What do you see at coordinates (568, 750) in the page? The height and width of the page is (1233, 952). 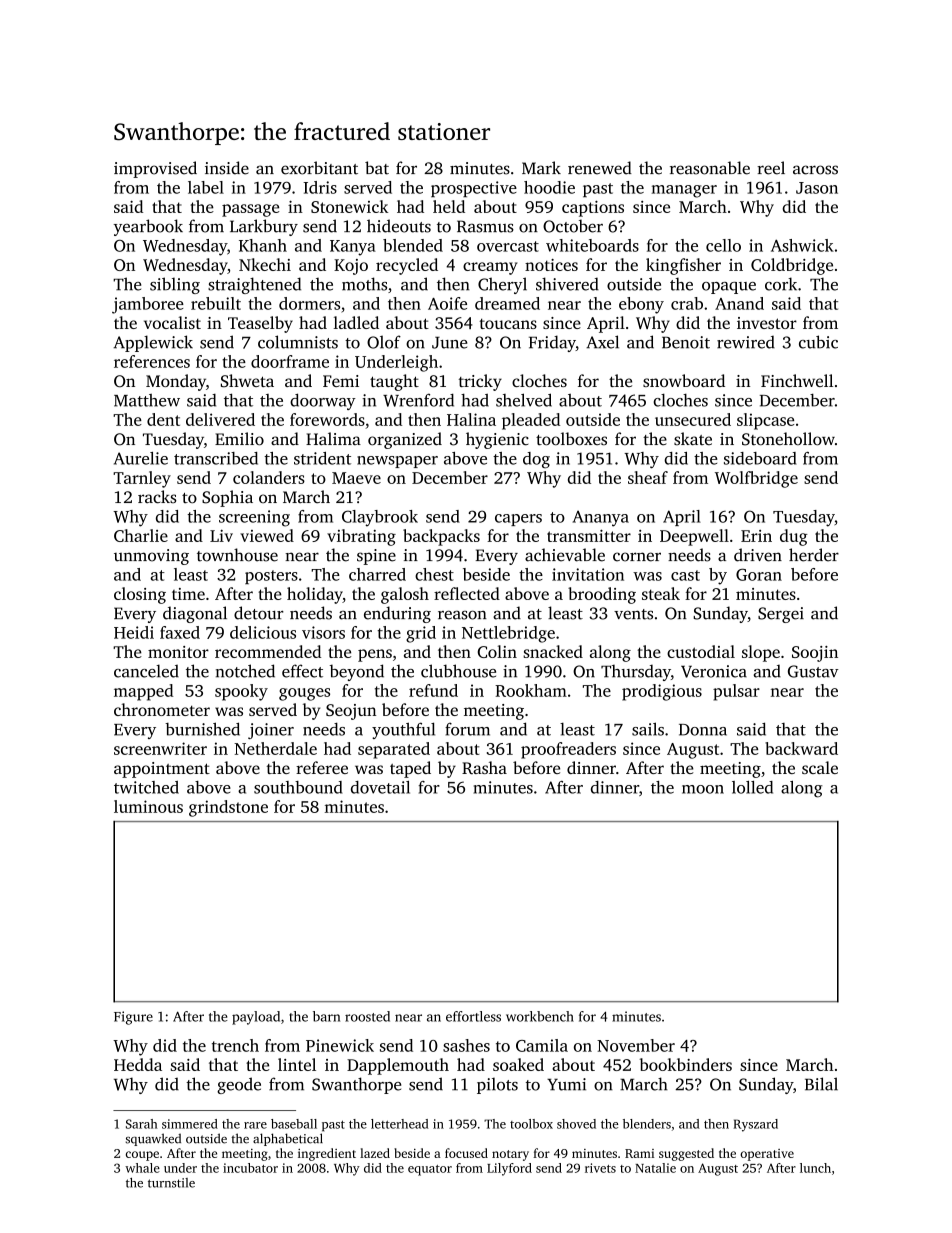 I see `proofreaders` at bounding box center [568, 750].
